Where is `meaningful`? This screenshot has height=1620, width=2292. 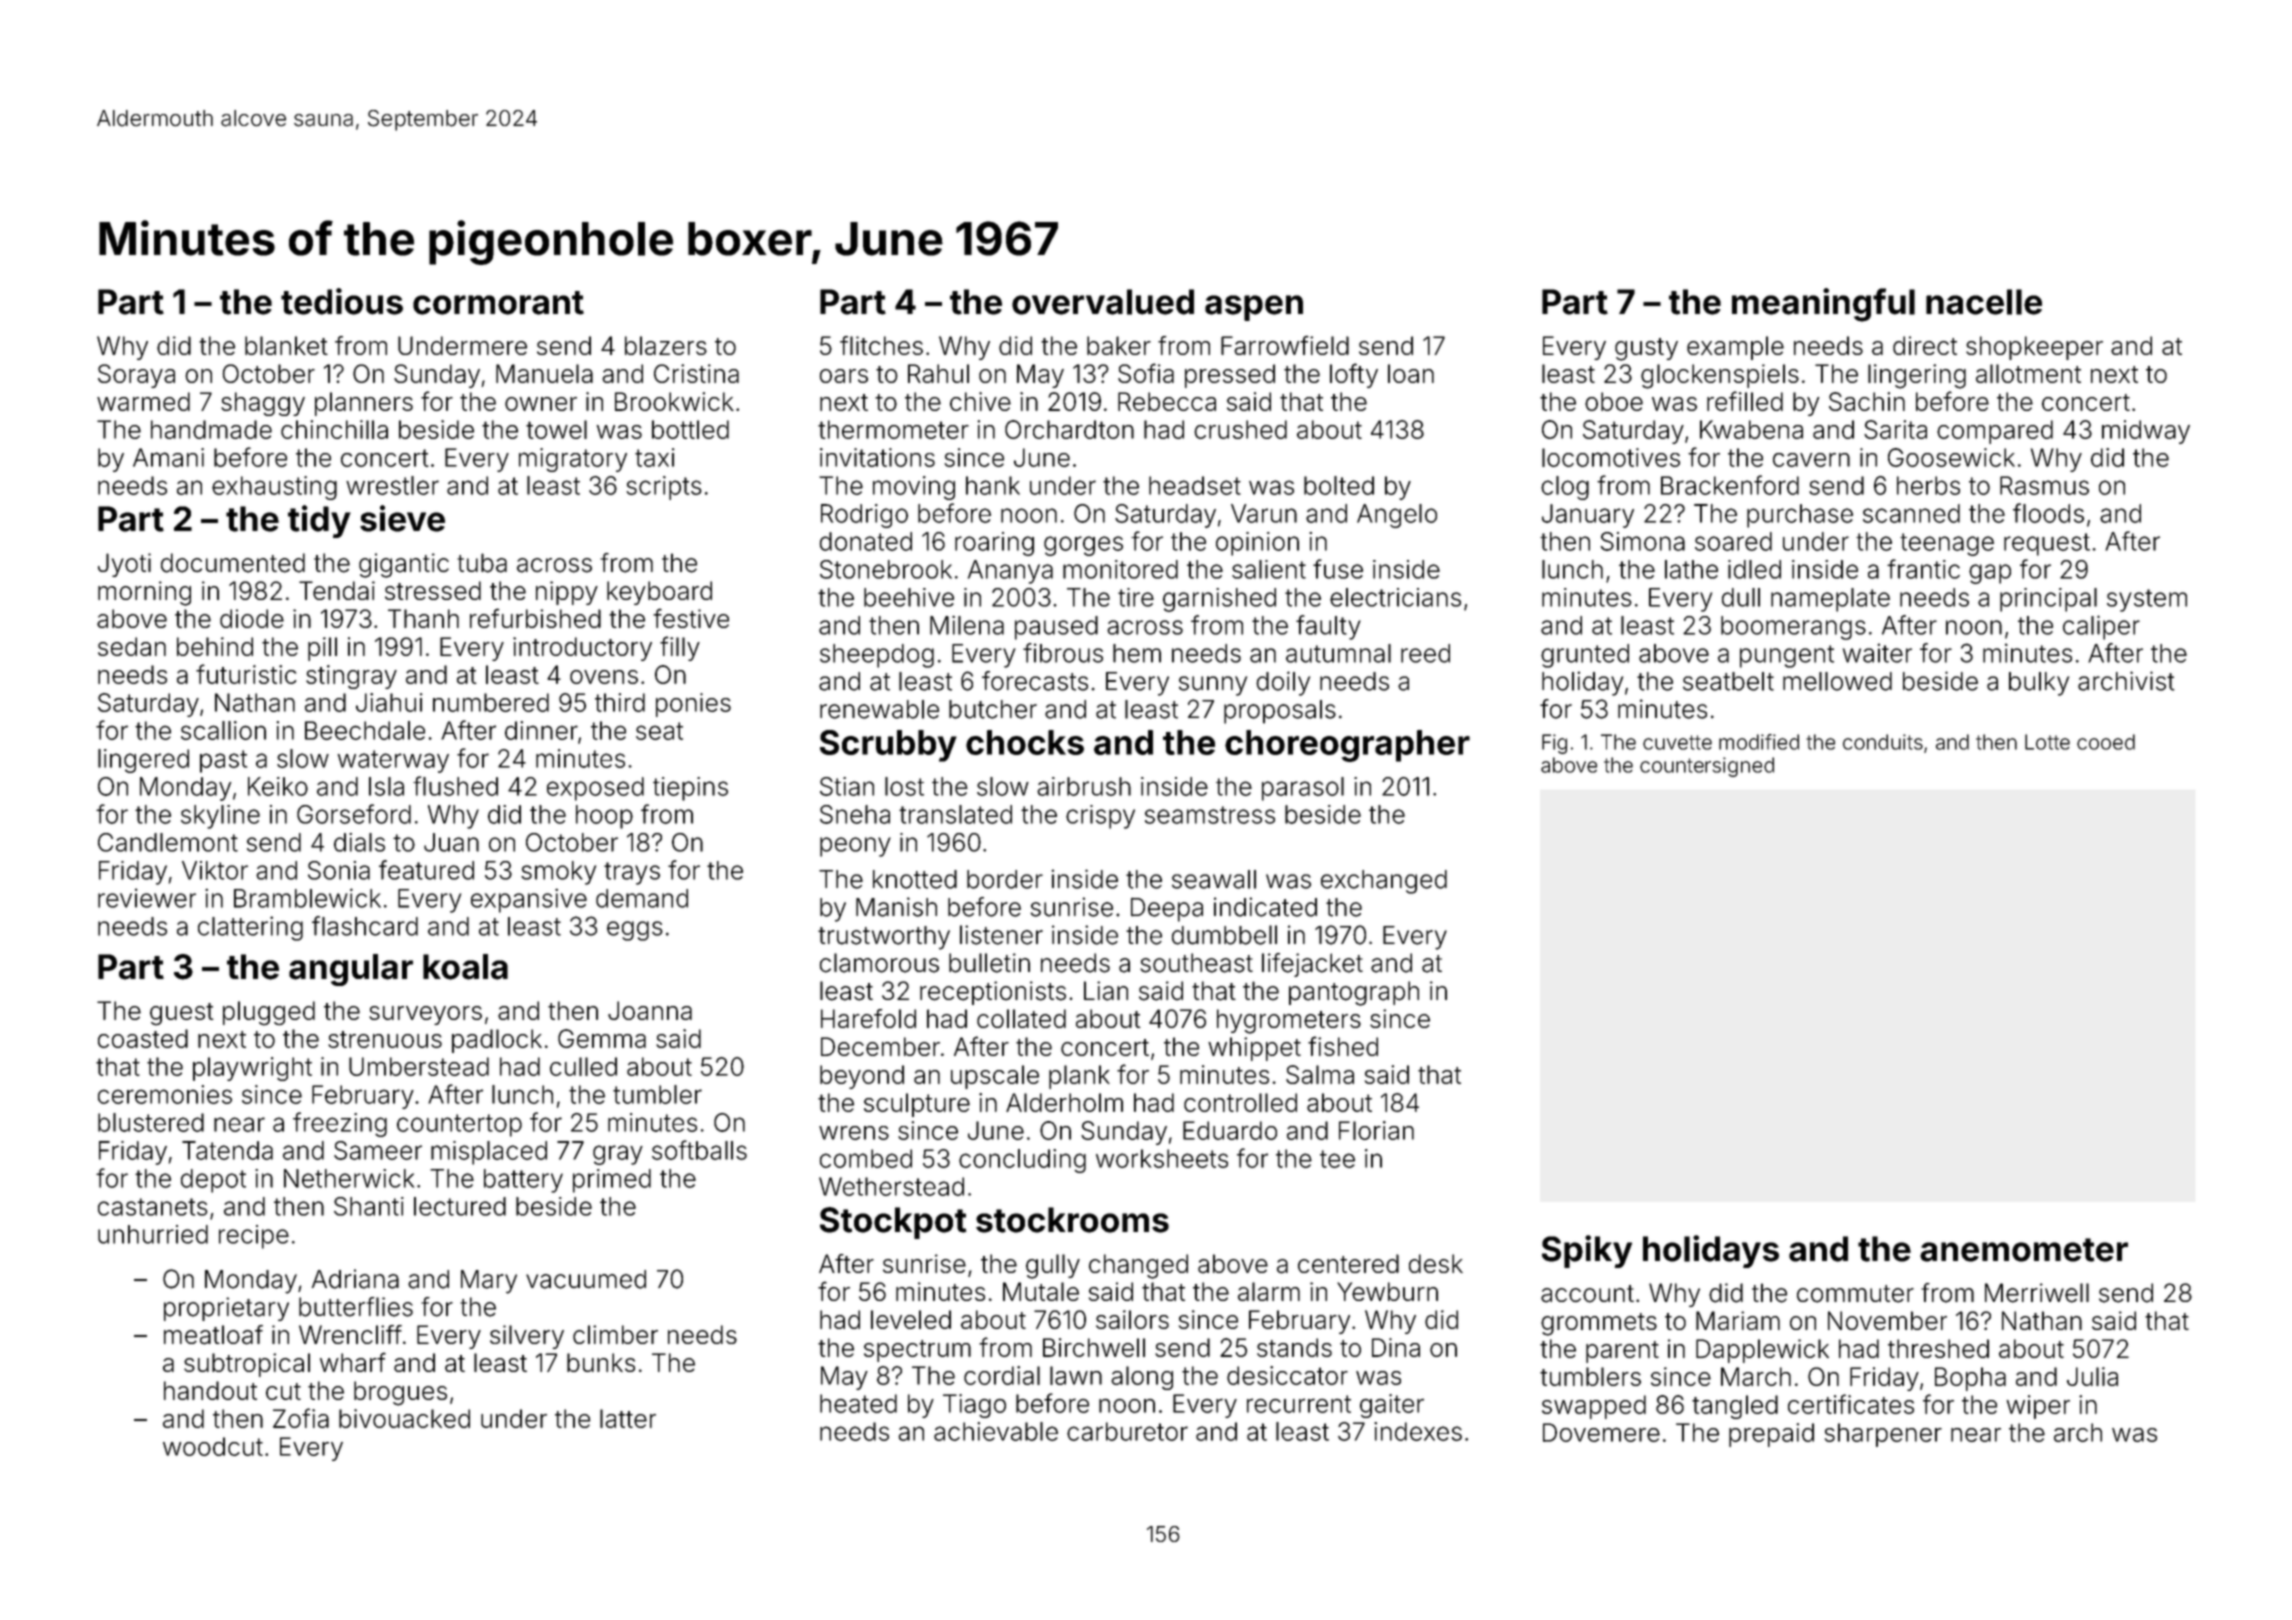
meaningful is located at coordinates (1823, 305).
